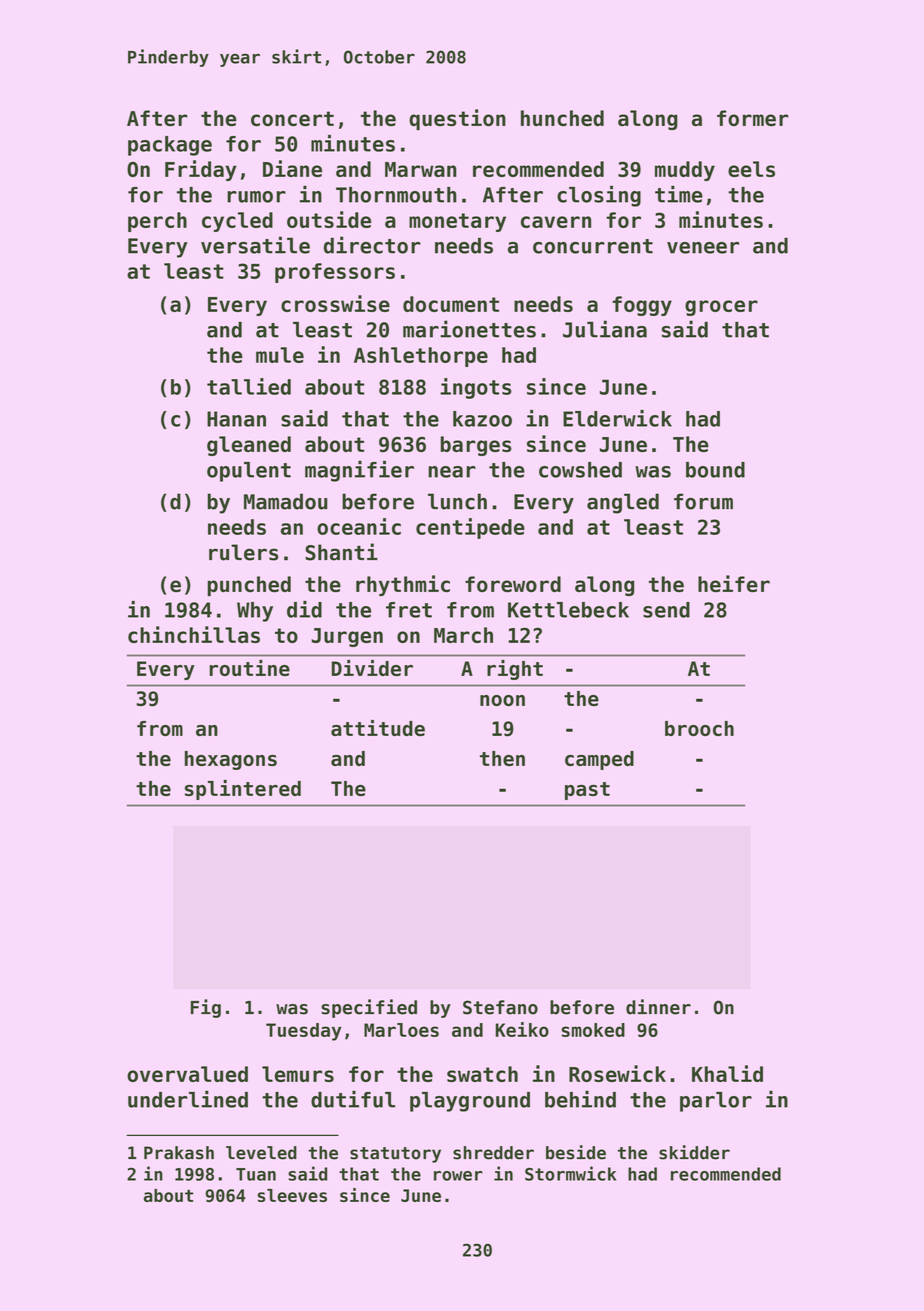  Describe the element at coordinates (587, 791) in the image. I see `past` at that location.
